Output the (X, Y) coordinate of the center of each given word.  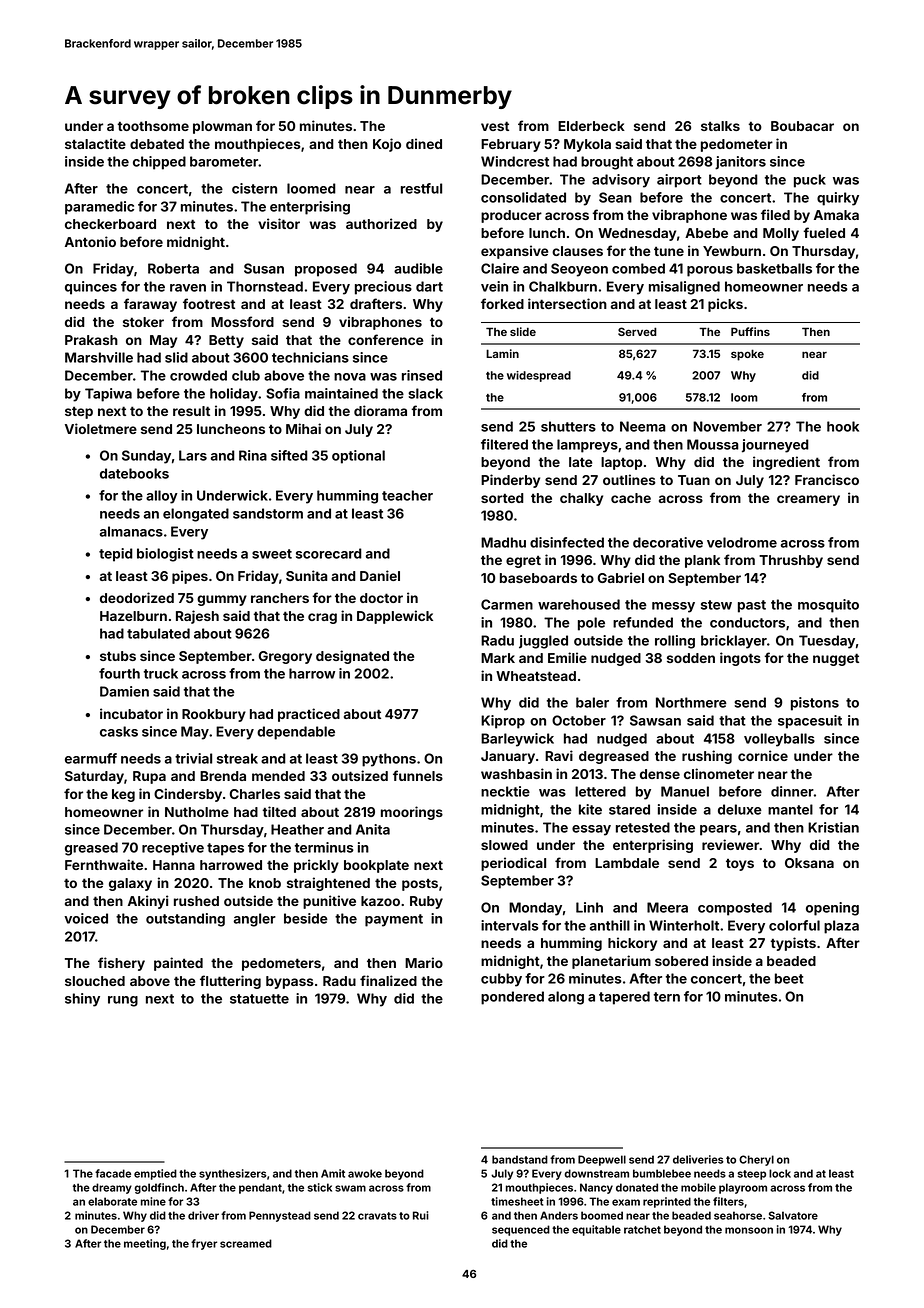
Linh (589, 907)
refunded (643, 622)
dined (424, 143)
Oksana (809, 863)
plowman (222, 127)
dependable (296, 733)
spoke (747, 355)
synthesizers (233, 1174)
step (79, 413)
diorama (380, 410)
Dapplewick (395, 617)
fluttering (230, 982)
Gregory (285, 657)
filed (775, 214)
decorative (668, 542)
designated (352, 657)
